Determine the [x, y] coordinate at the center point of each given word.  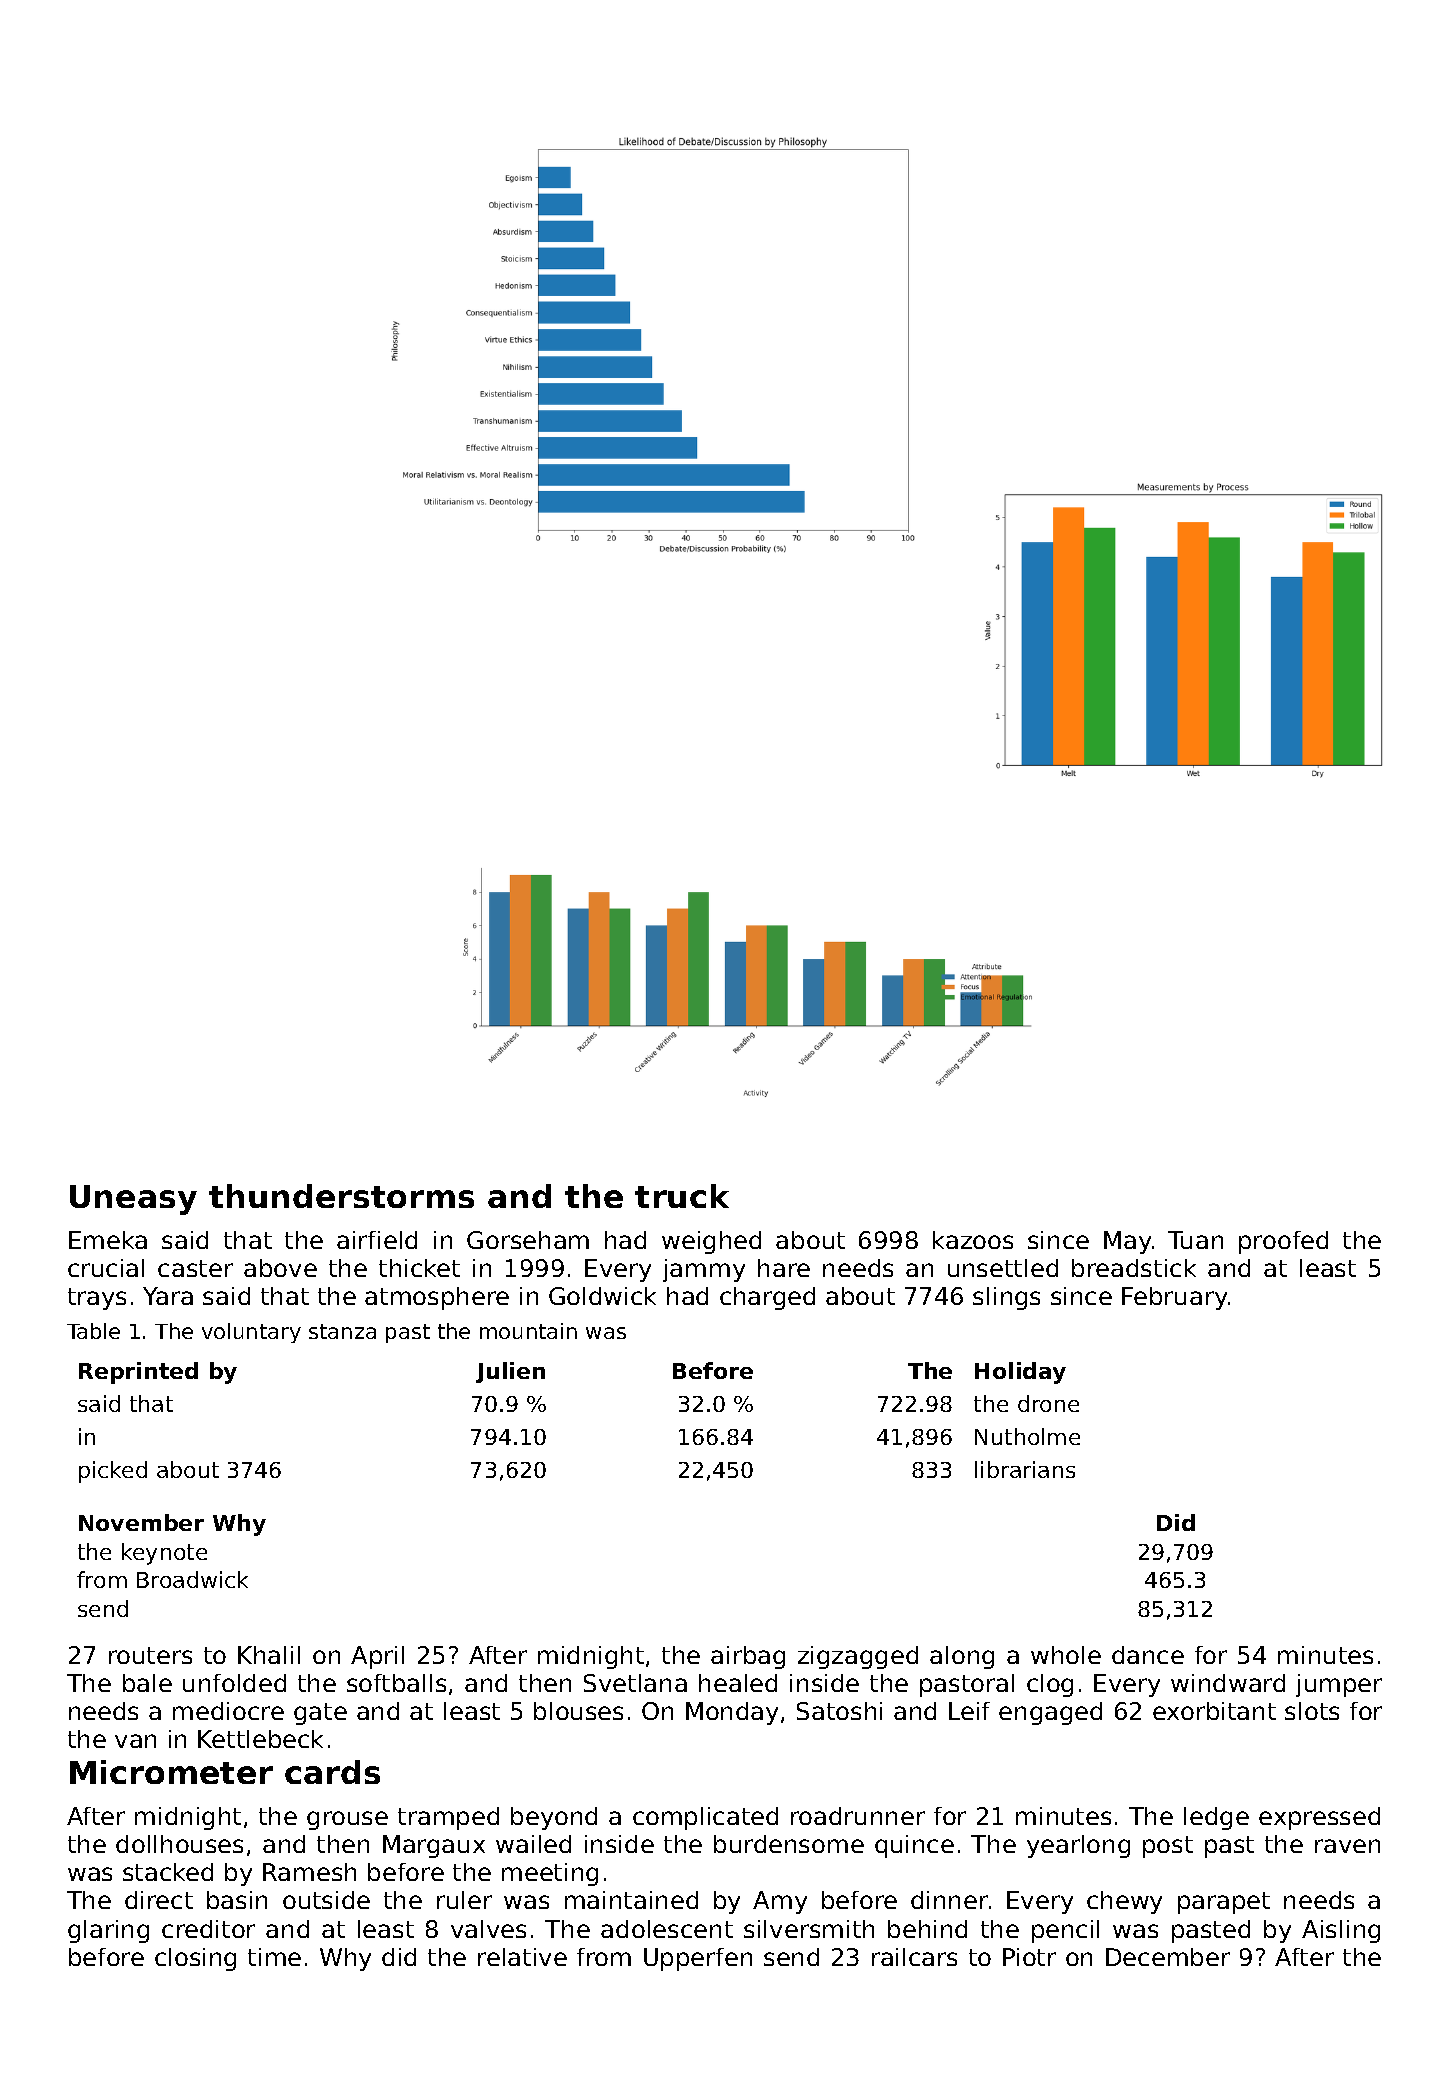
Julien [510, 1372]
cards [332, 1772]
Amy [780, 1902]
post [1168, 1847]
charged [767, 1298]
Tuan [1195, 1240]
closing [195, 1959]
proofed [1283, 1242]
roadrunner [858, 1816]
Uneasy [133, 1200]
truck [682, 1196]
